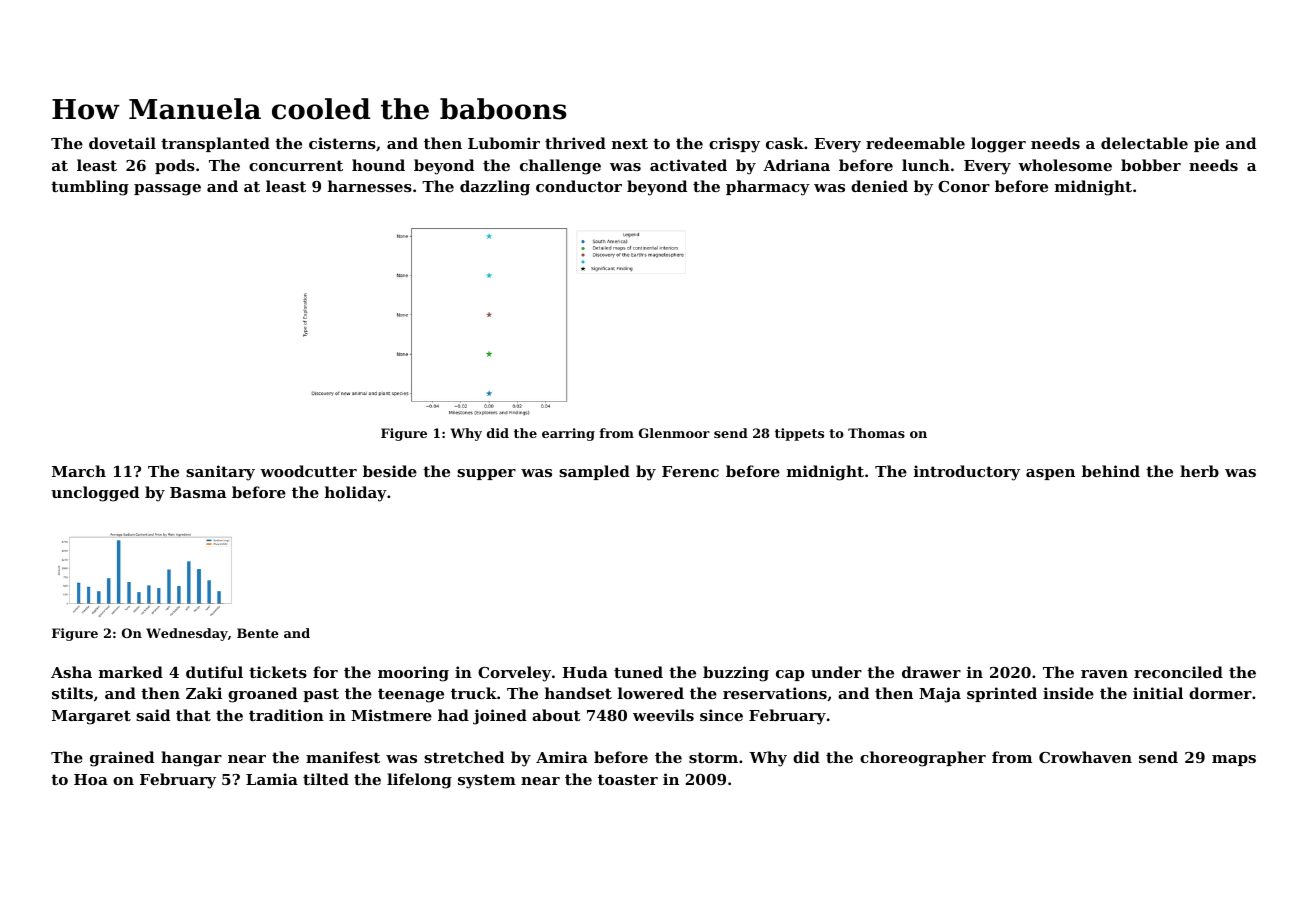 The height and width of the image is (924, 1308). I want to click on unclogged, so click(95, 494).
